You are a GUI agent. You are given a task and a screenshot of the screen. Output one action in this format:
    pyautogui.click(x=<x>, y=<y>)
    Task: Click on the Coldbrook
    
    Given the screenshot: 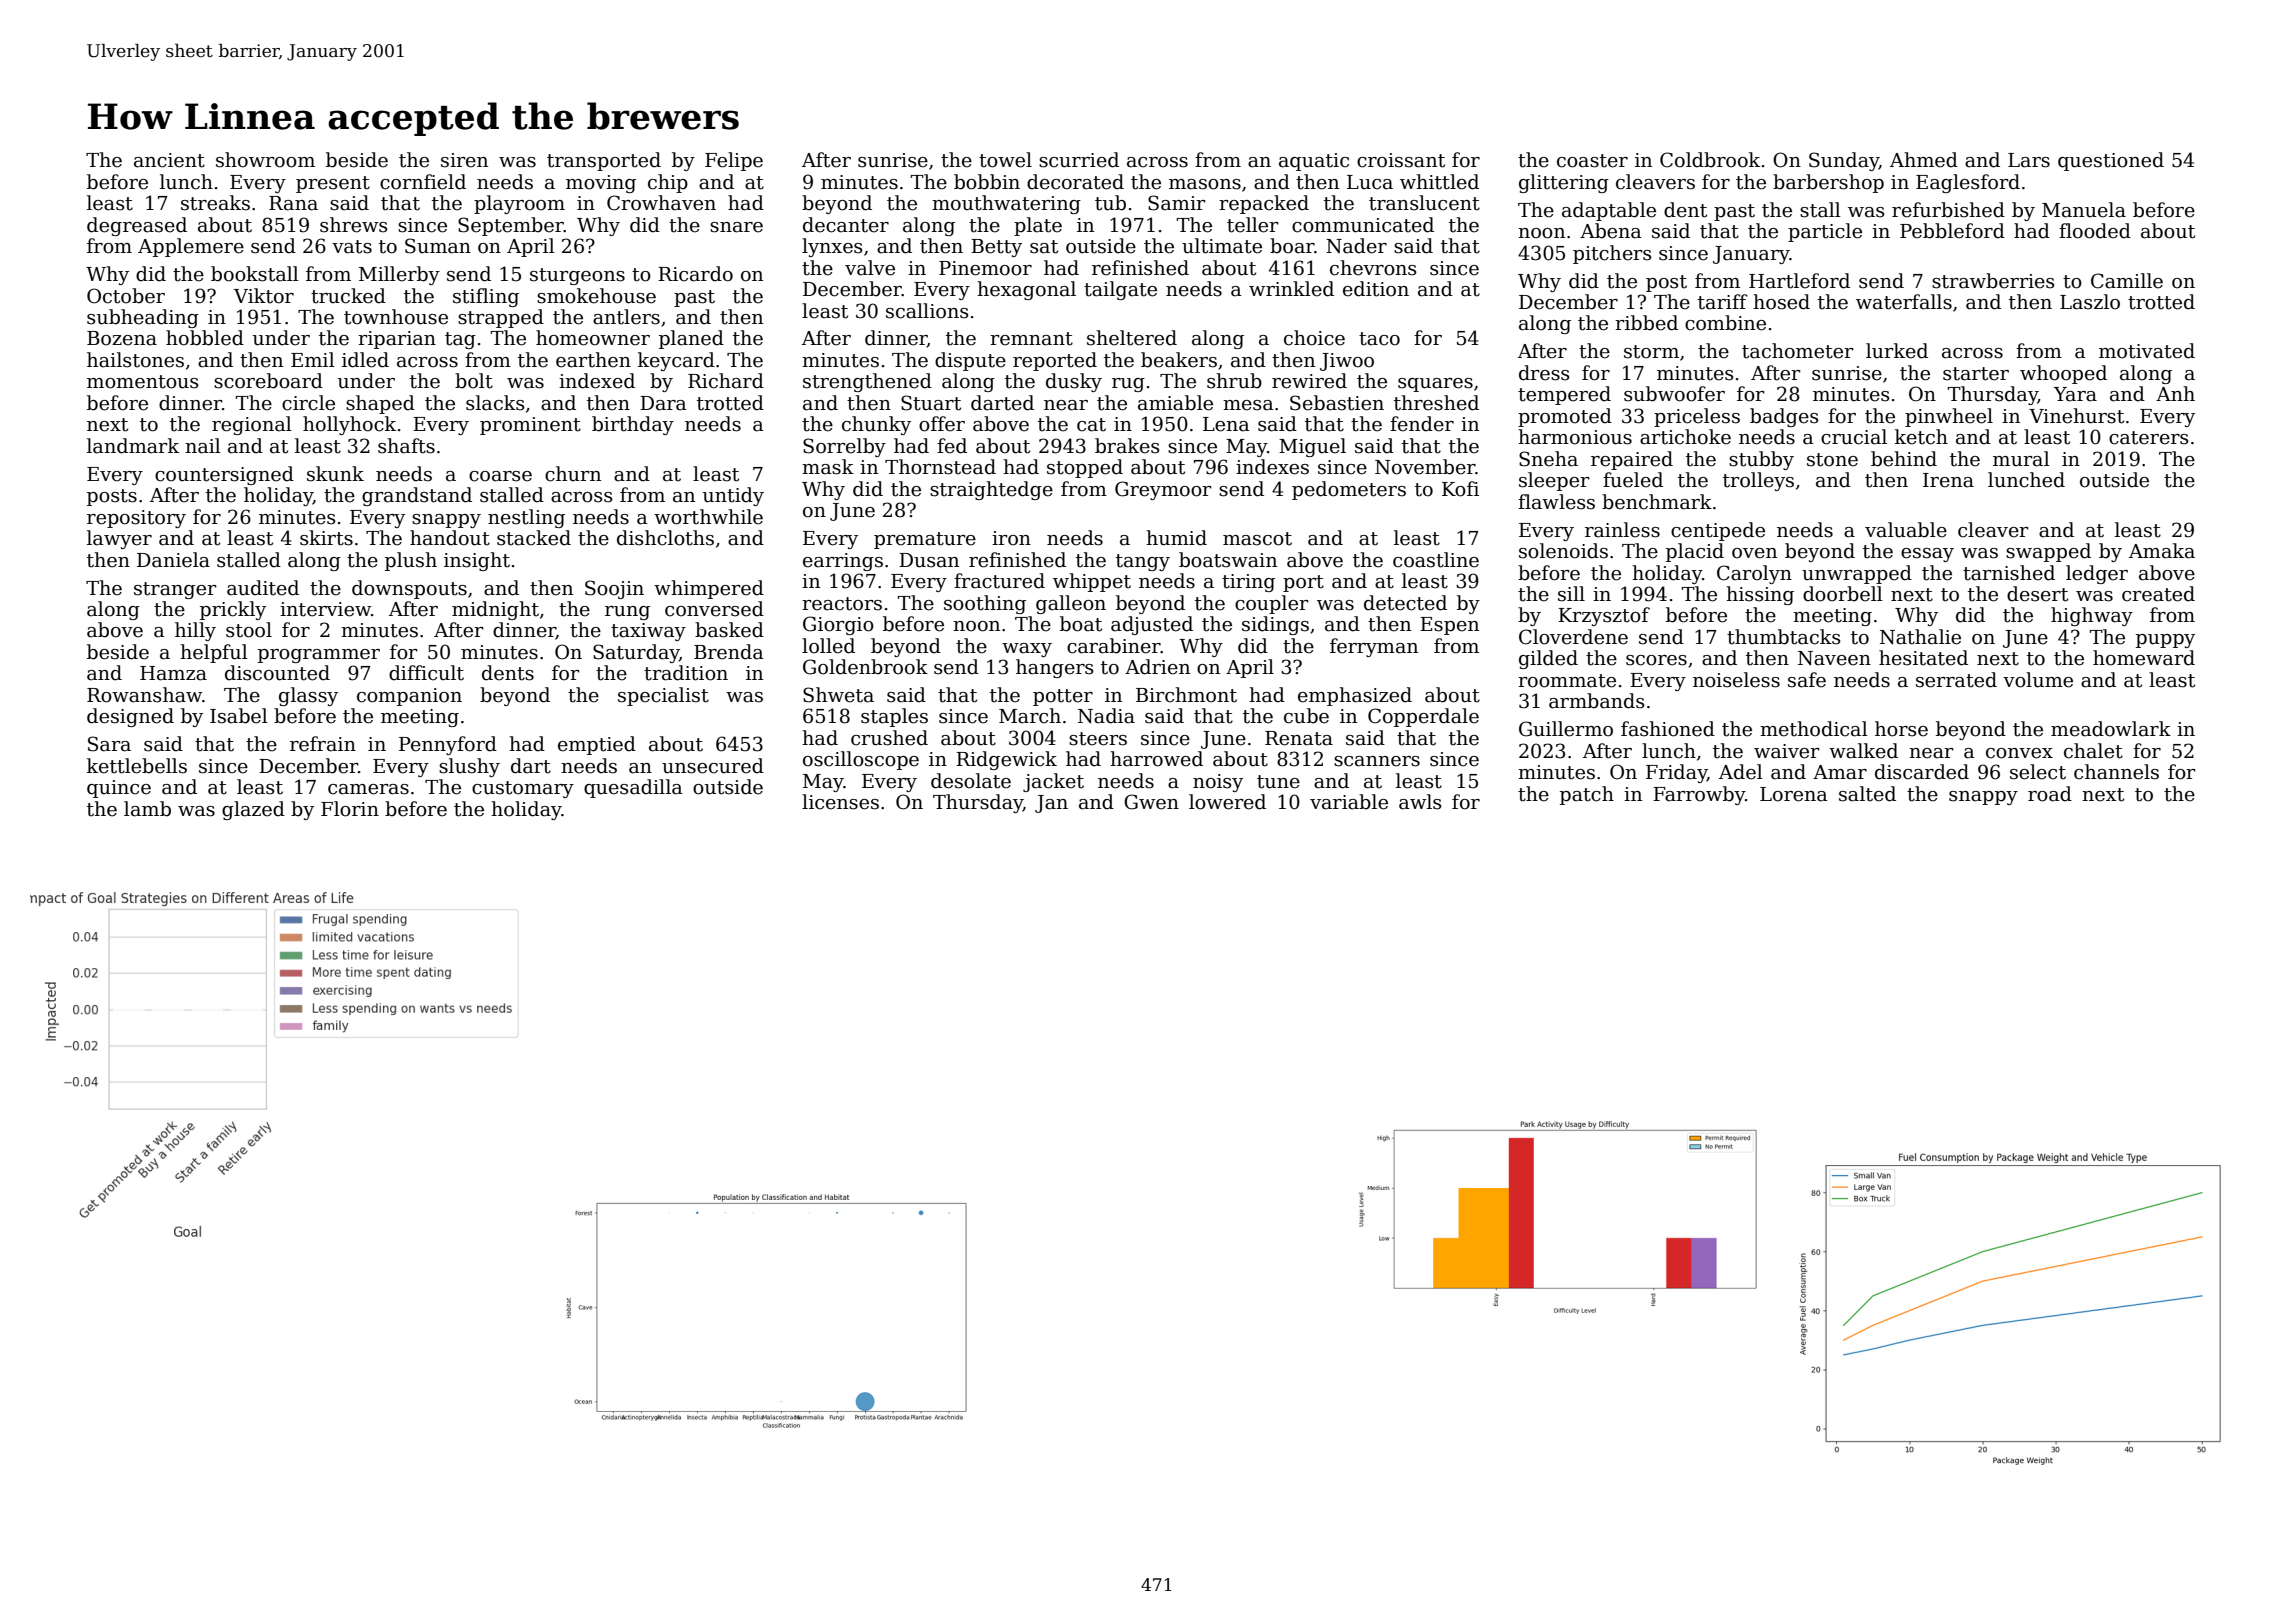 What is the action you would take?
    pyautogui.click(x=1710, y=160)
